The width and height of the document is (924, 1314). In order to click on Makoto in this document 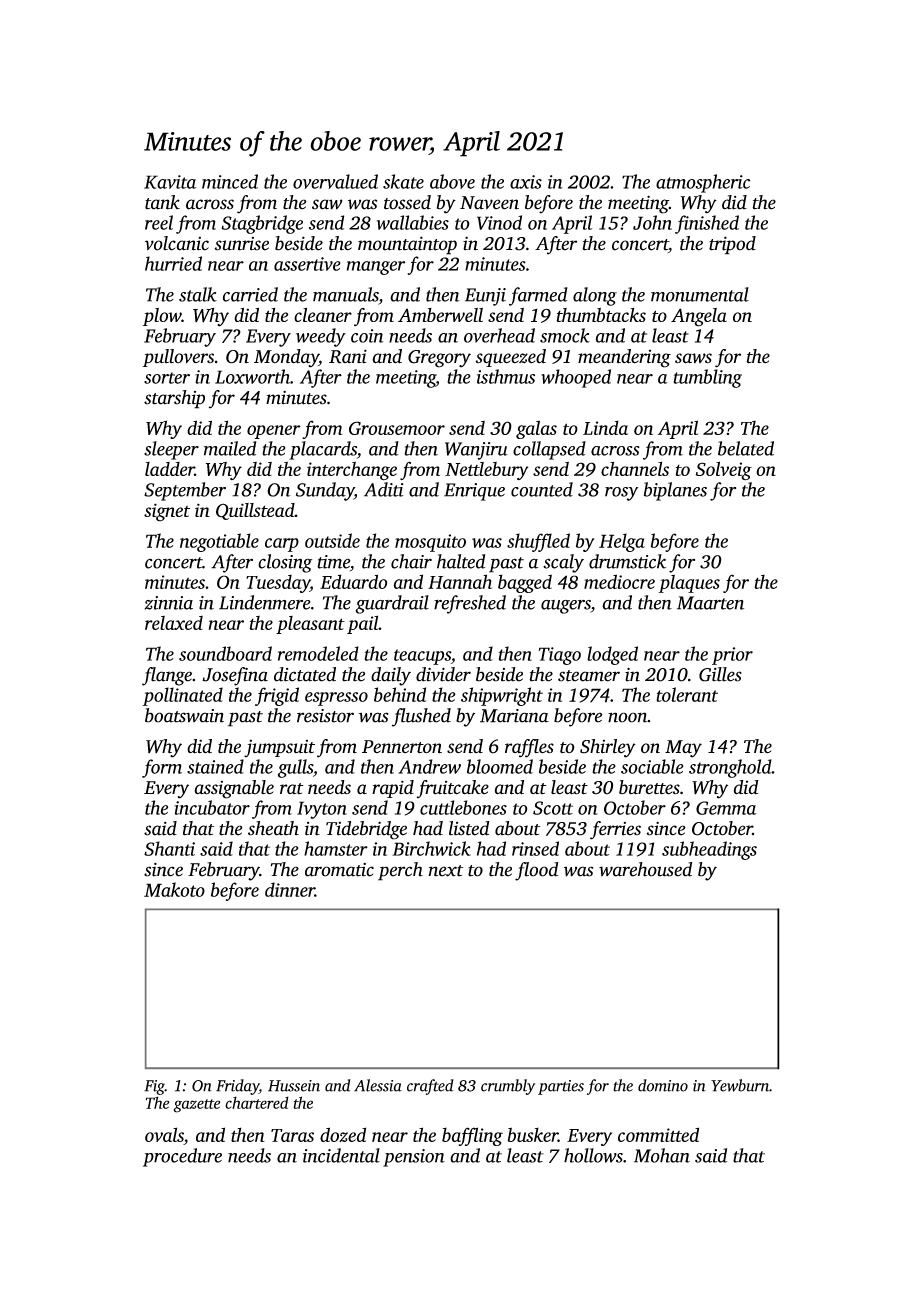, I will do `click(174, 889)`.
